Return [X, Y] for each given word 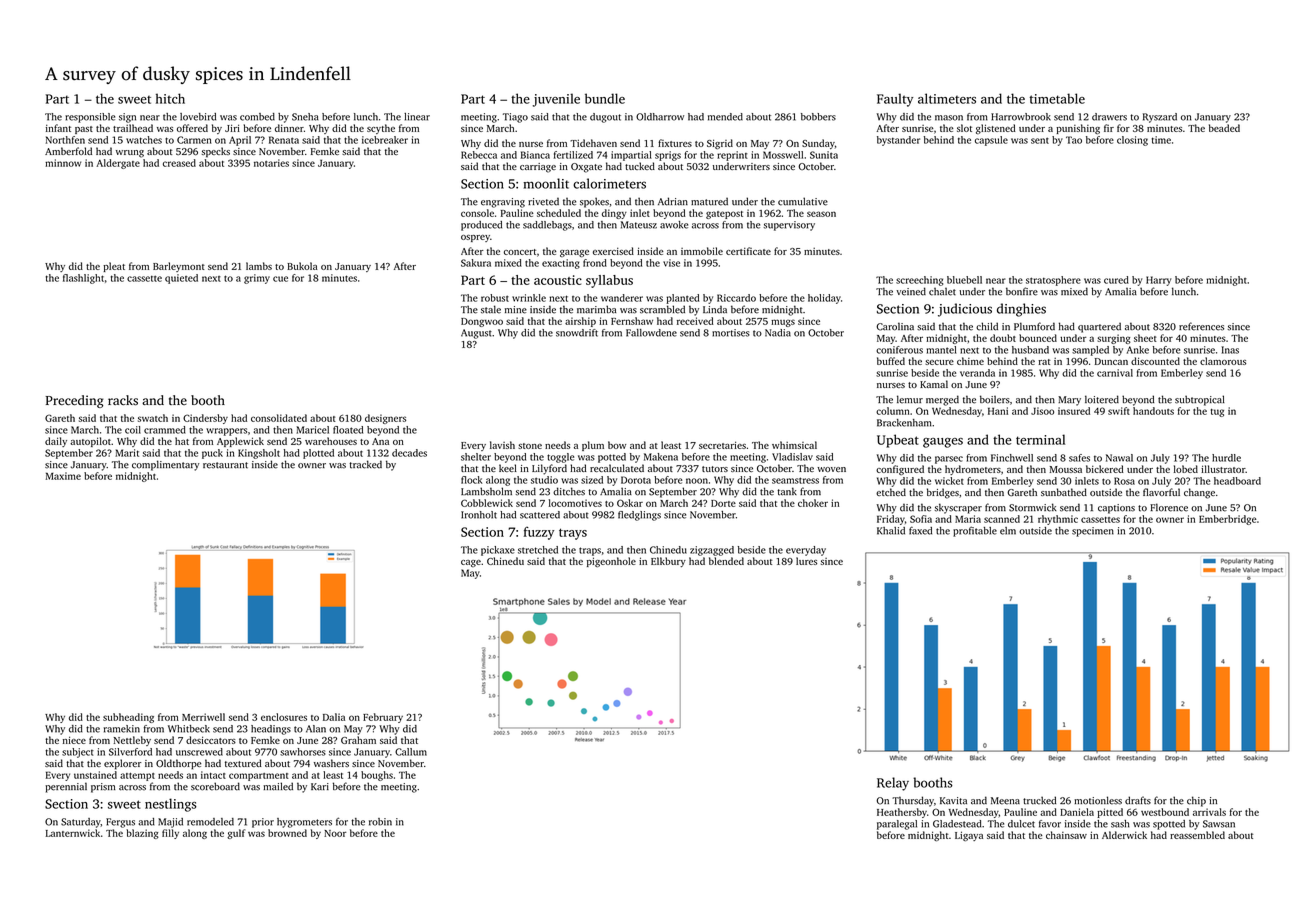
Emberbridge [1228, 520]
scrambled [662, 309]
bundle [605, 98]
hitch [170, 98]
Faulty [895, 100]
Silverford [130, 752]
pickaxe [498, 551]
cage [471, 563]
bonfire [1022, 291]
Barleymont [179, 267]
